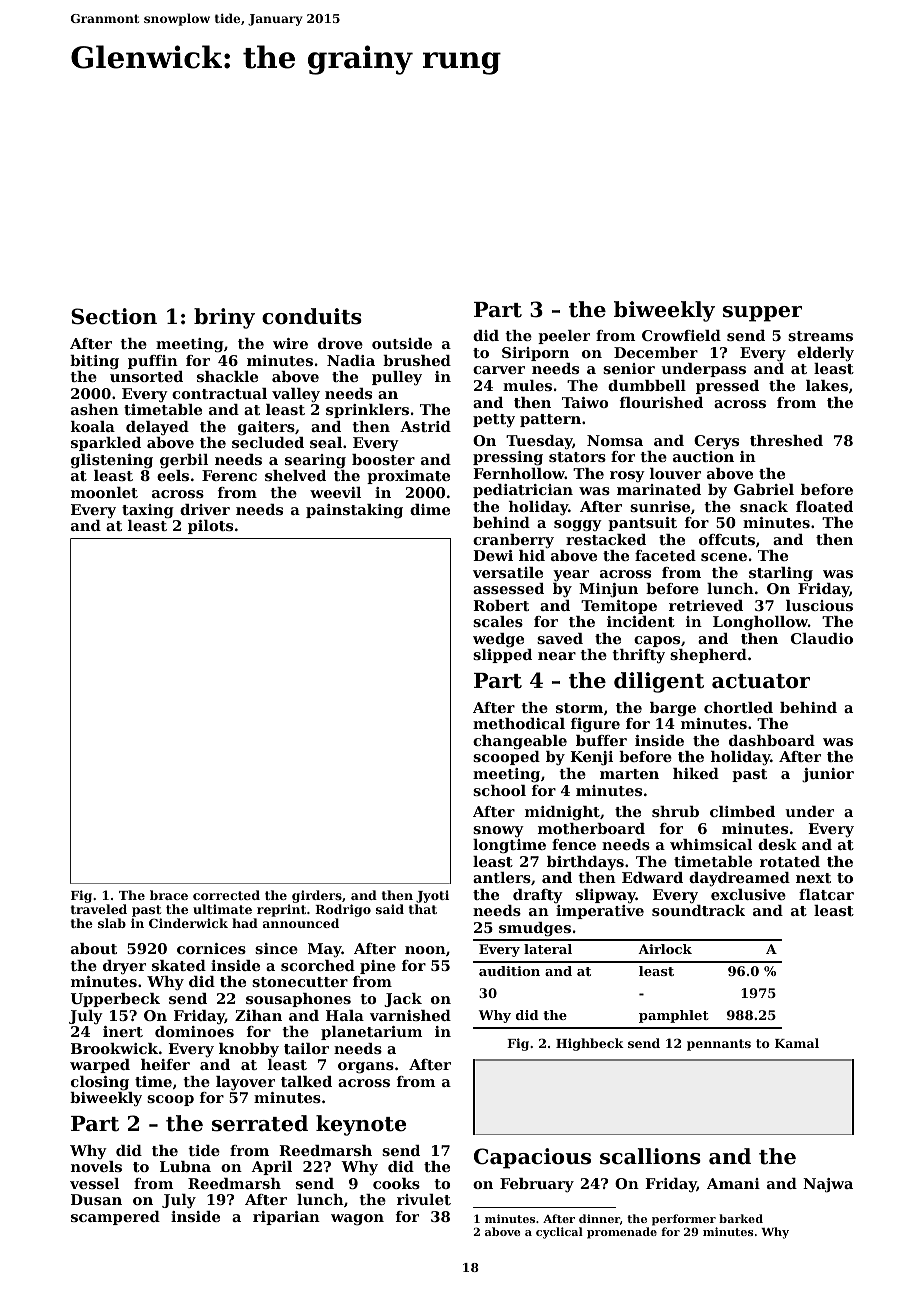 This page has height=1308, width=924. I want to click on pressed, so click(727, 387).
